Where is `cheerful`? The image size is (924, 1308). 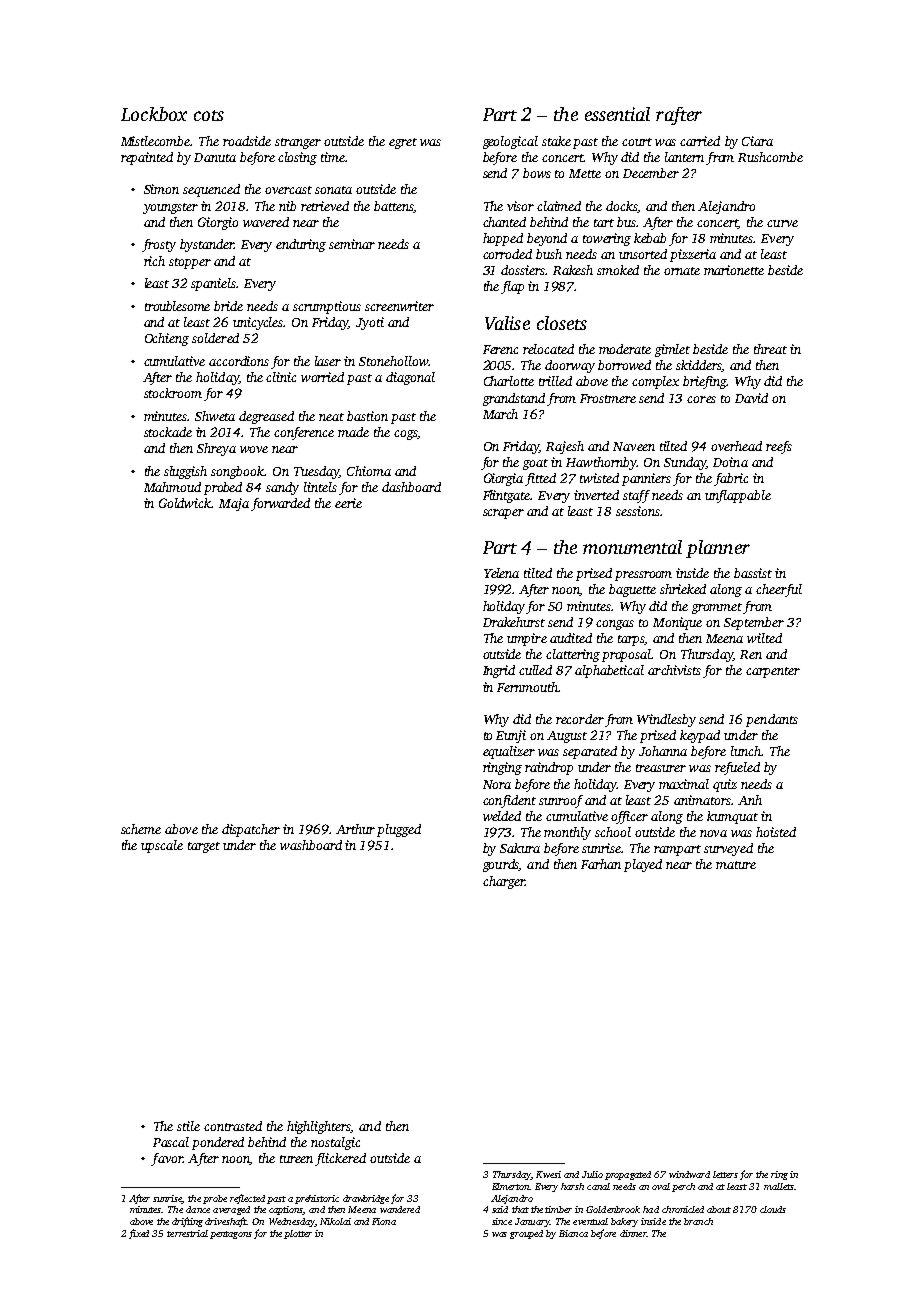
cheerful is located at coordinates (779, 590).
